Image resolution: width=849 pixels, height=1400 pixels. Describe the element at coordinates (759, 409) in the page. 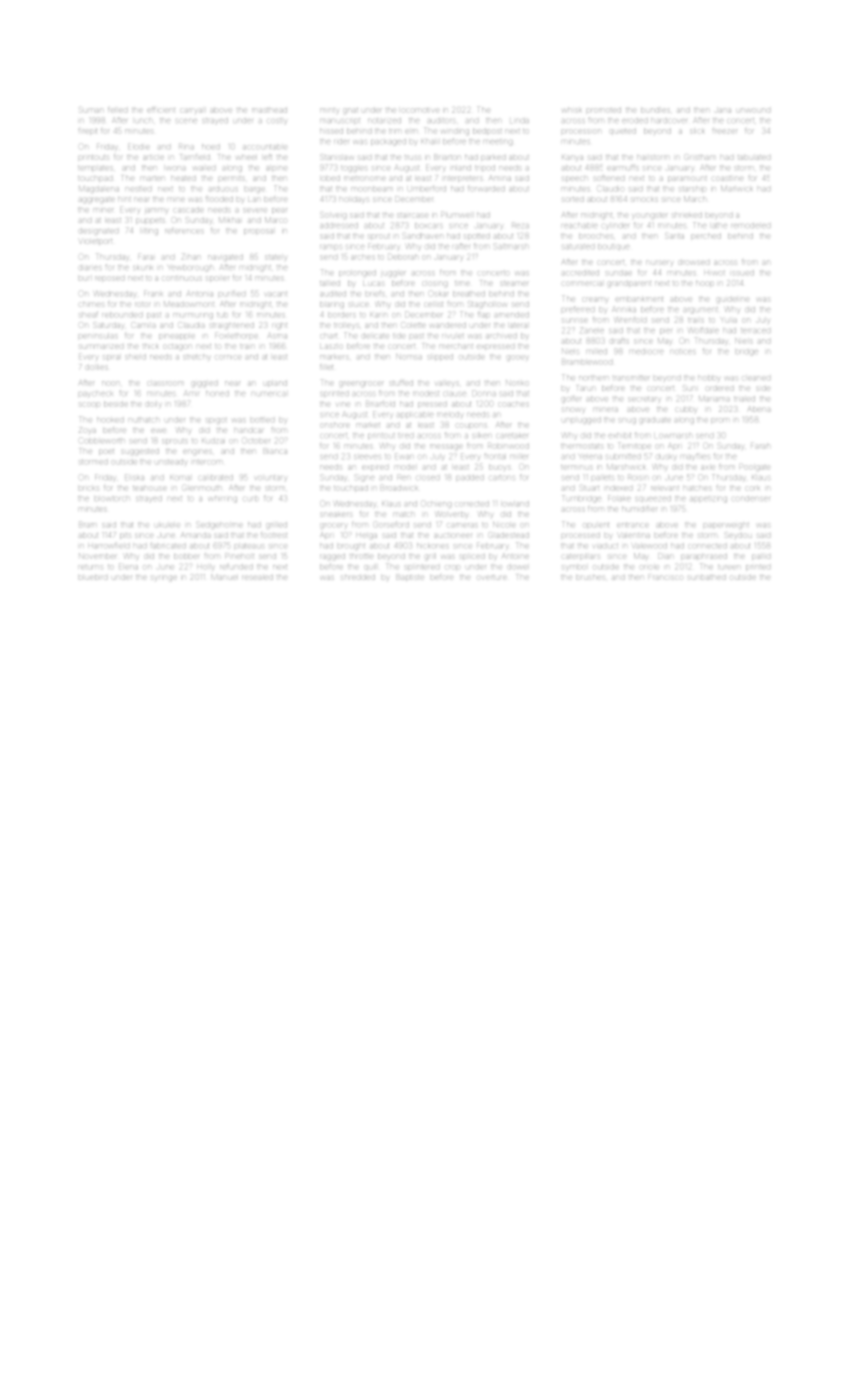

I see `Abena` at that location.
